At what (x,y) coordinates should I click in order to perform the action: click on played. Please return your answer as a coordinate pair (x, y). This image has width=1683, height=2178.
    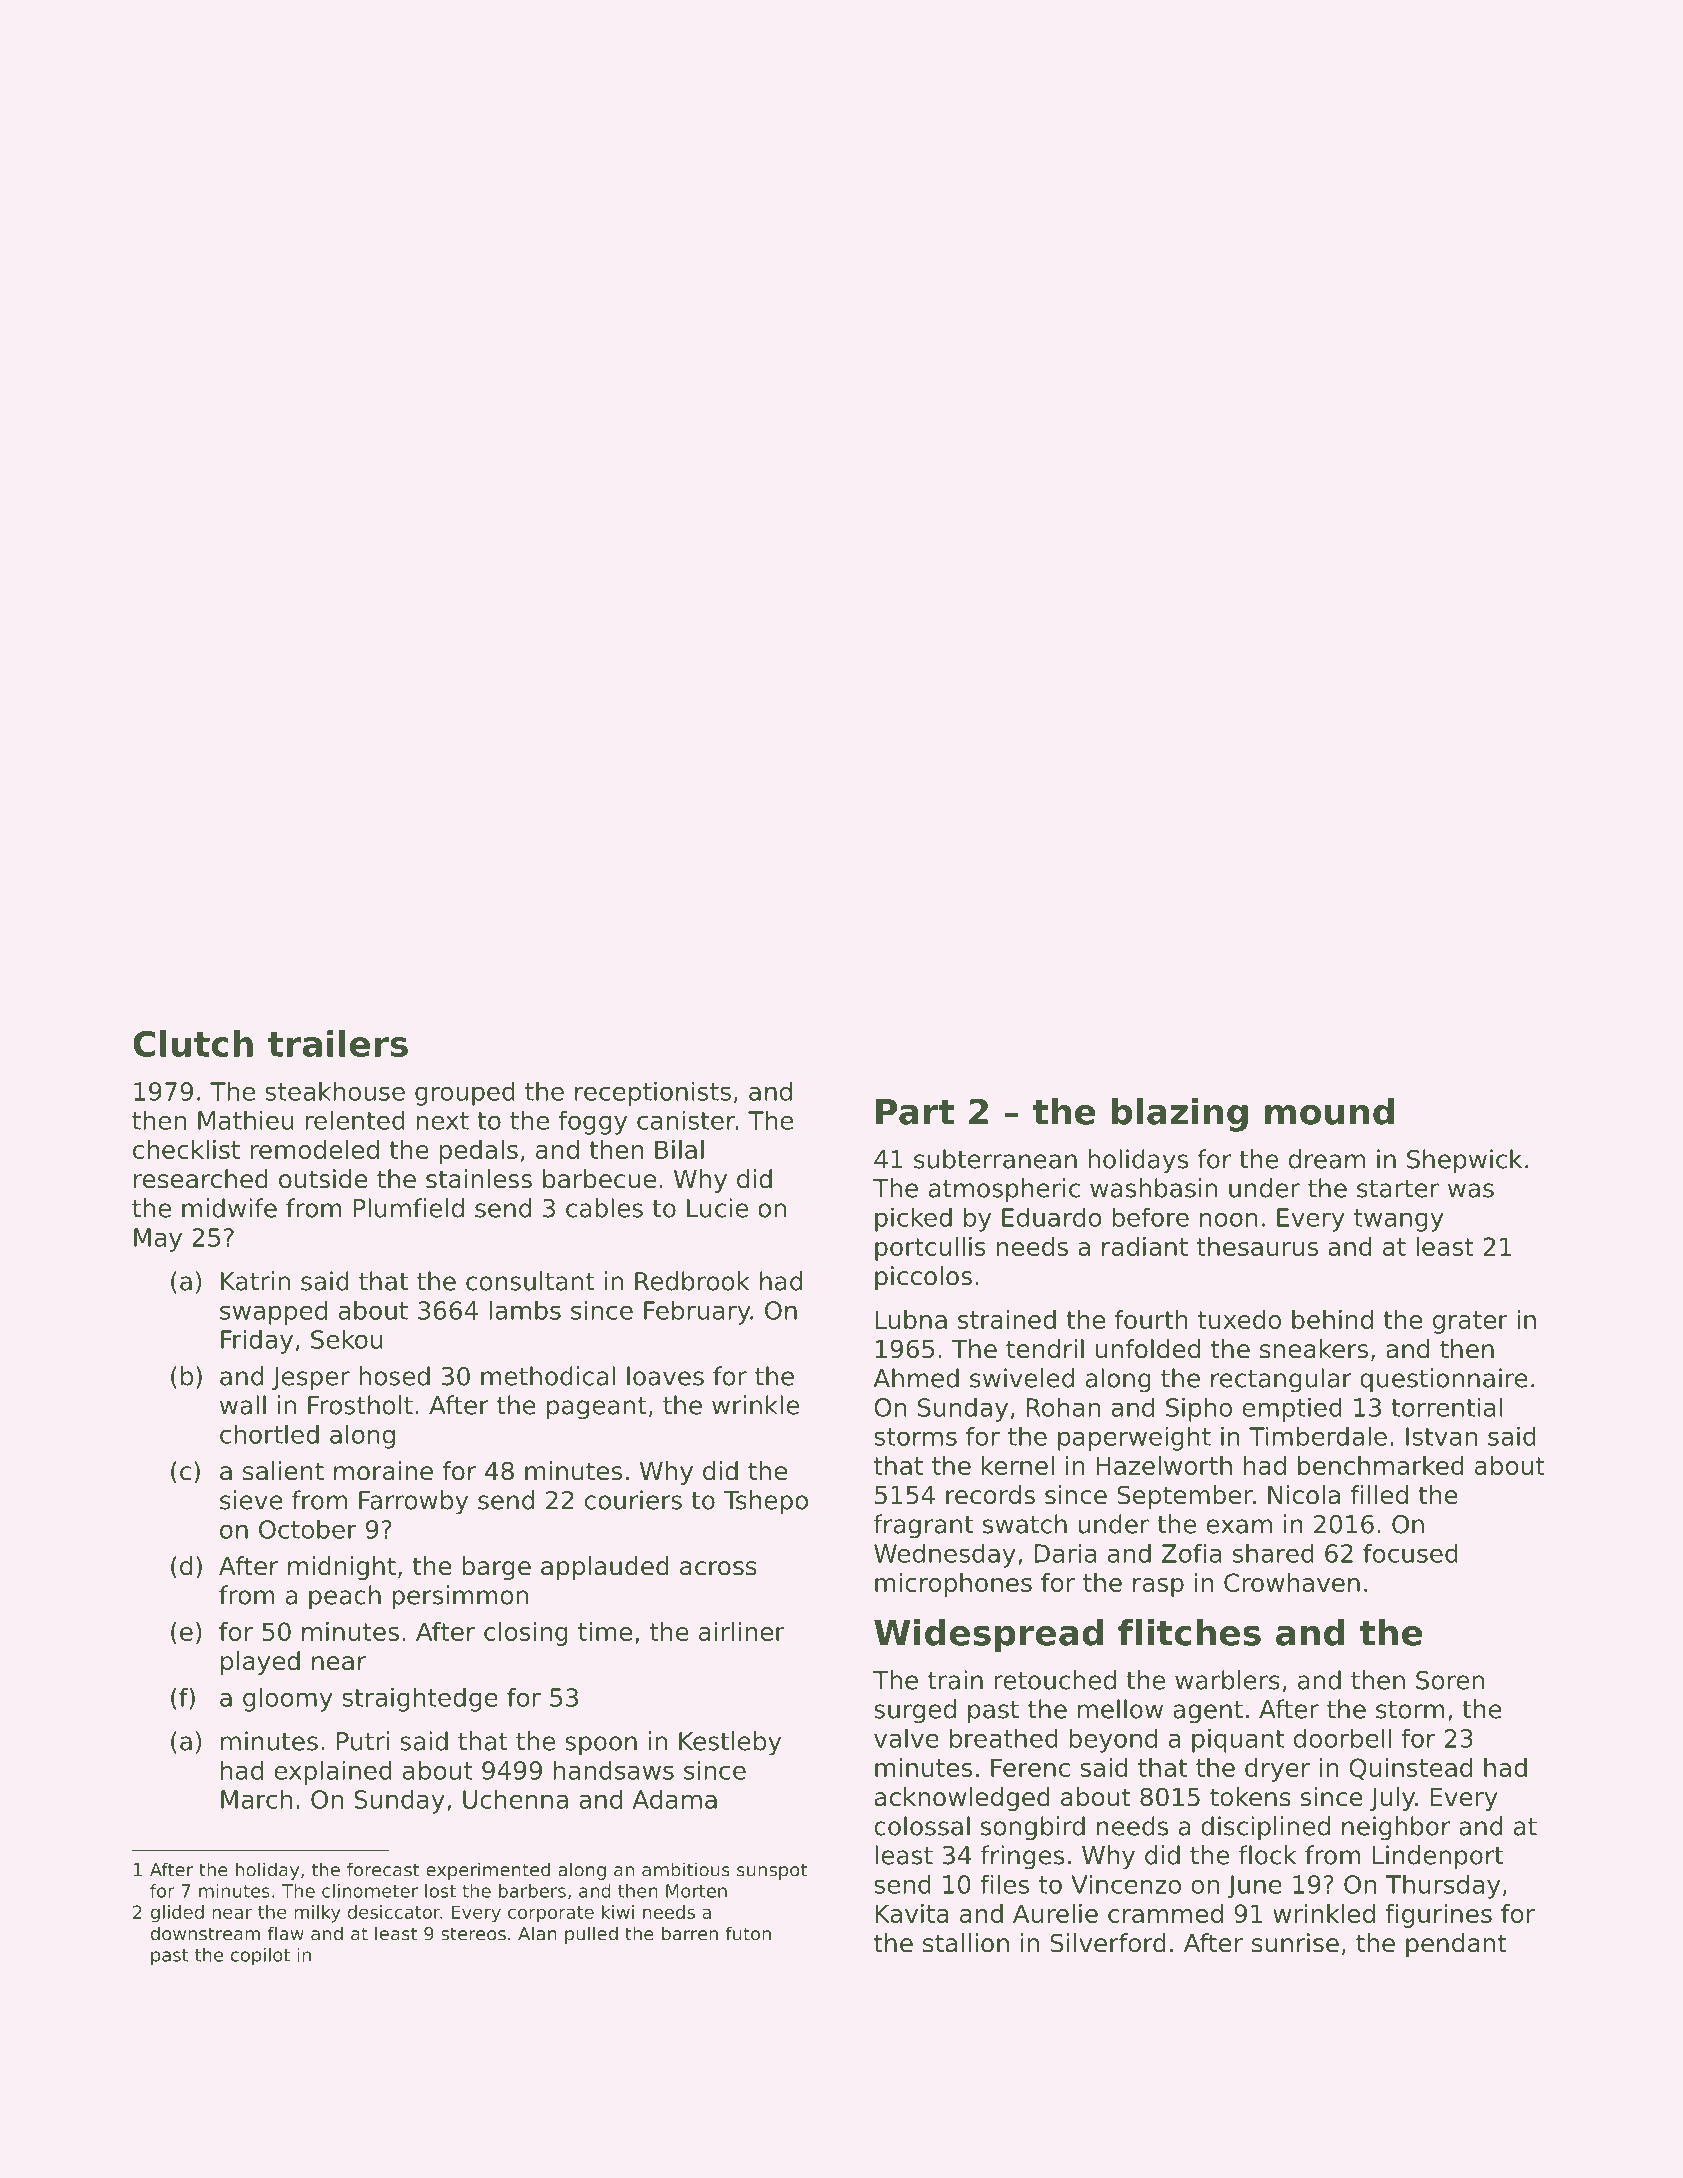
    Looking at the image, I should click on (260, 1663).
